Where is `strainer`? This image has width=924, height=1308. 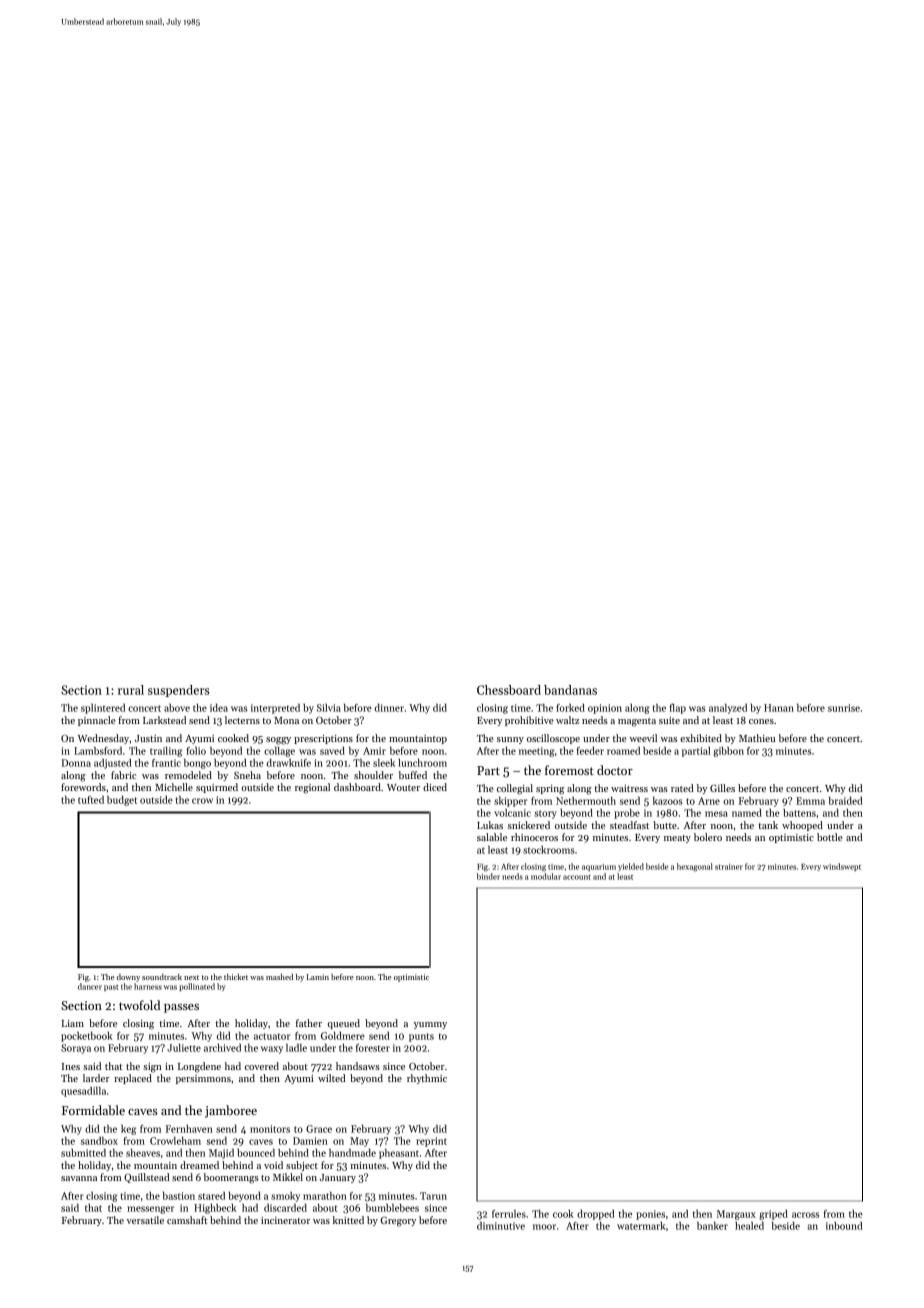
strainer is located at coordinates (729, 867).
